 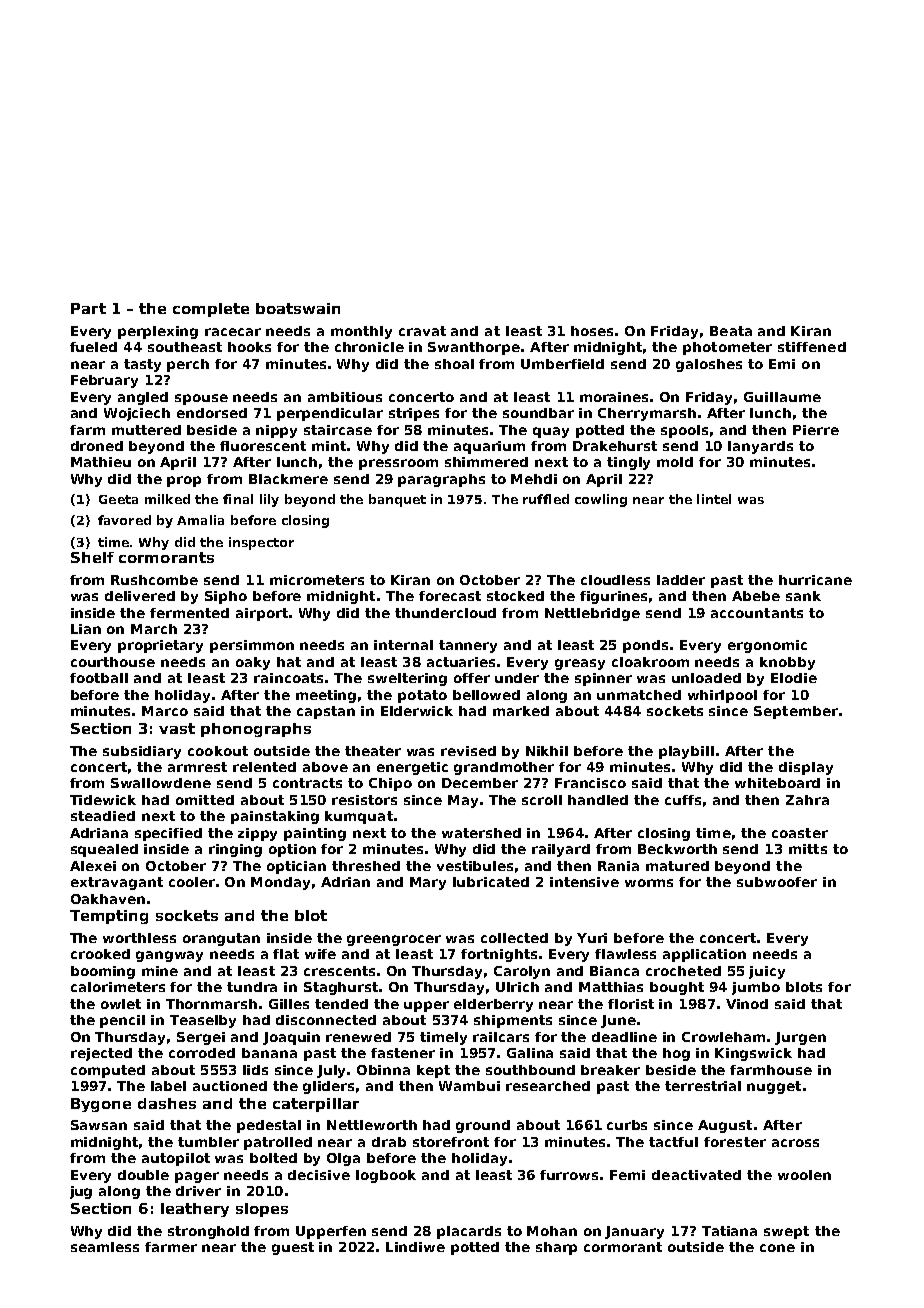 What do you see at coordinates (249, 347) in the screenshot?
I see `hooks` at bounding box center [249, 347].
